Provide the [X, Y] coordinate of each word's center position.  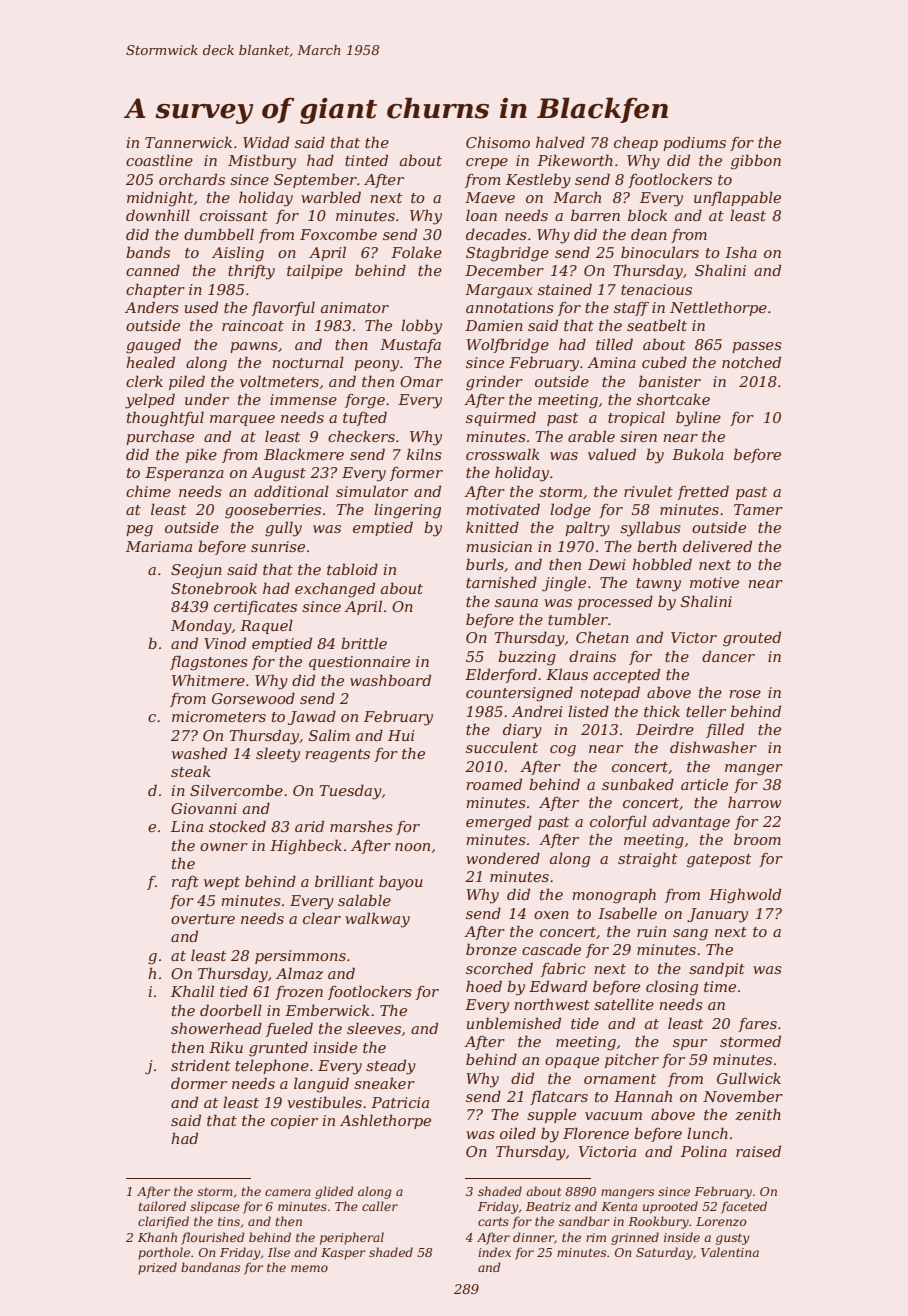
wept [222, 883]
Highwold [745, 896]
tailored [162, 1206]
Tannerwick [188, 142]
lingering [407, 511]
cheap [636, 143]
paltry [587, 529]
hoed [484, 986]
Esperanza [184, 474]
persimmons [300, 957]
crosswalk [503, 454]
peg [139, 531]
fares [757, 1025]
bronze [491, 949]
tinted [366, 160]
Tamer [758, 509]
